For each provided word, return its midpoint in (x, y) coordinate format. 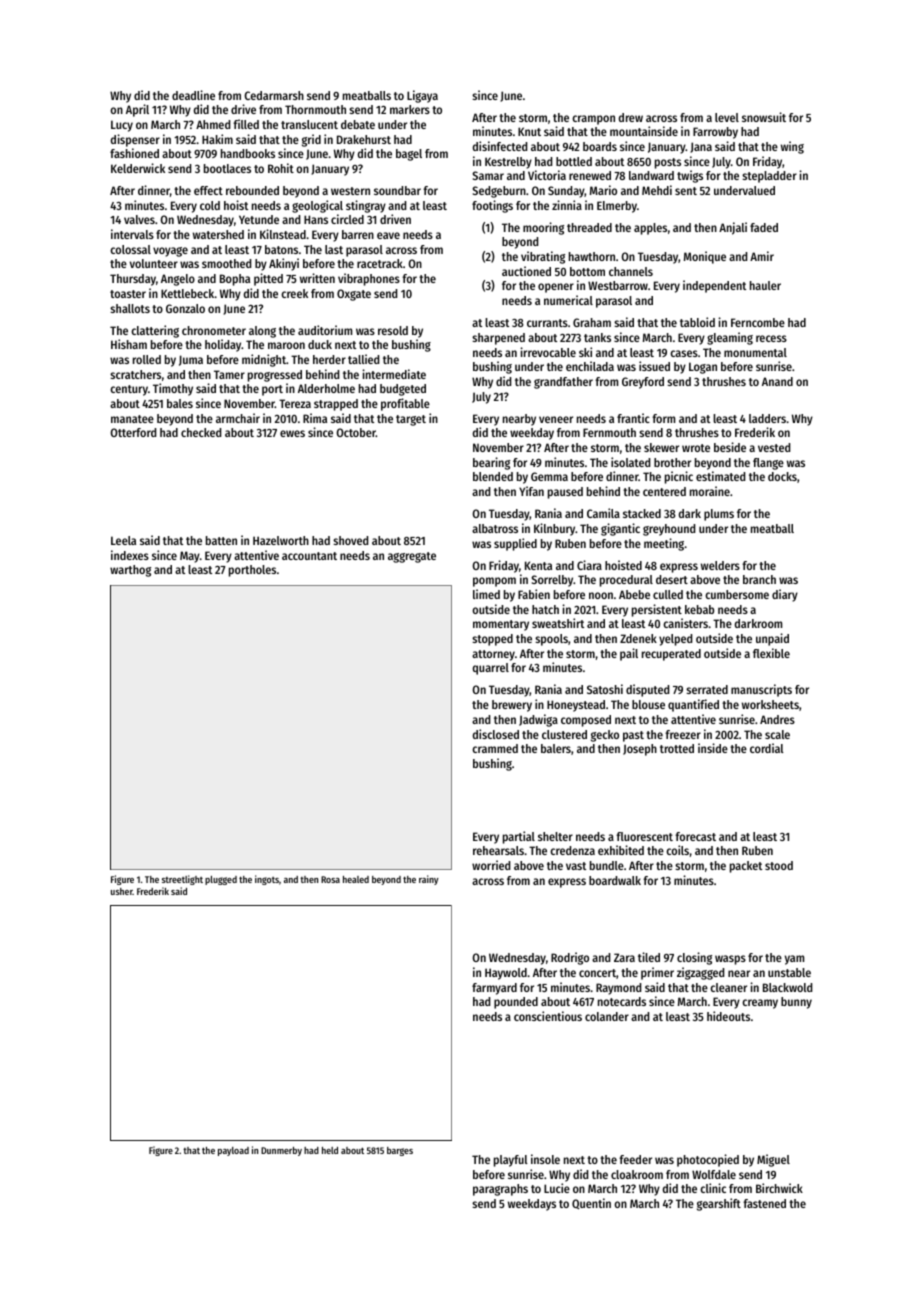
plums (719, 515)
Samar (488, 175)
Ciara (589, 565)
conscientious (548, 1016)
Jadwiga (538, 720)
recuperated (671, 655)
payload (233, 1151)
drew (631, 117)
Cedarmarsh (274, 95)
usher (122, 891)
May (190, 557)
